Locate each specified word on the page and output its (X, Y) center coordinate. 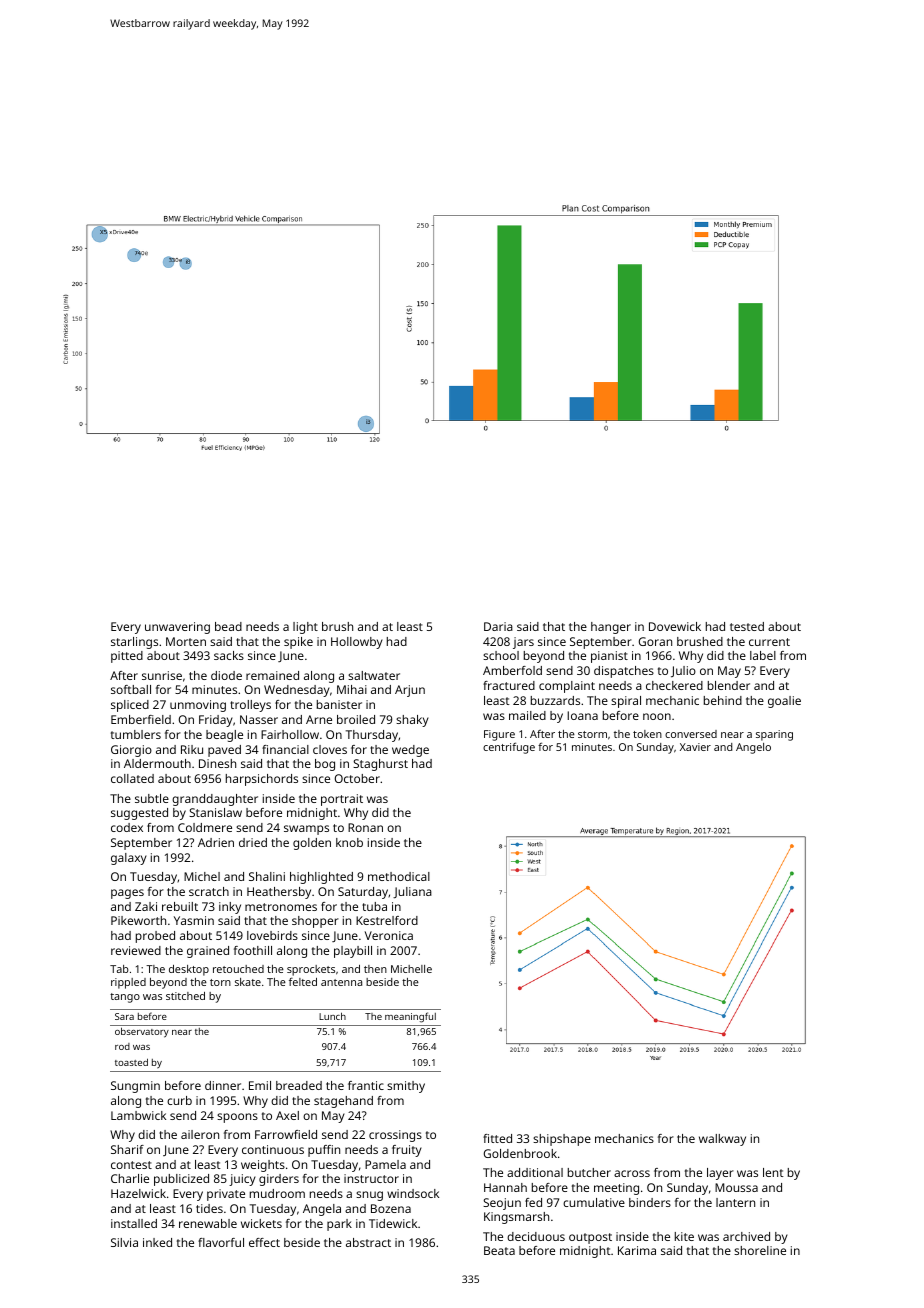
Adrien (216, 842)
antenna (341, 982)
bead (228, 626)
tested (747, 626)
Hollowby (357, 643)
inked (157, 1242)
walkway (722, 1140)
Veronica (389, 935)
